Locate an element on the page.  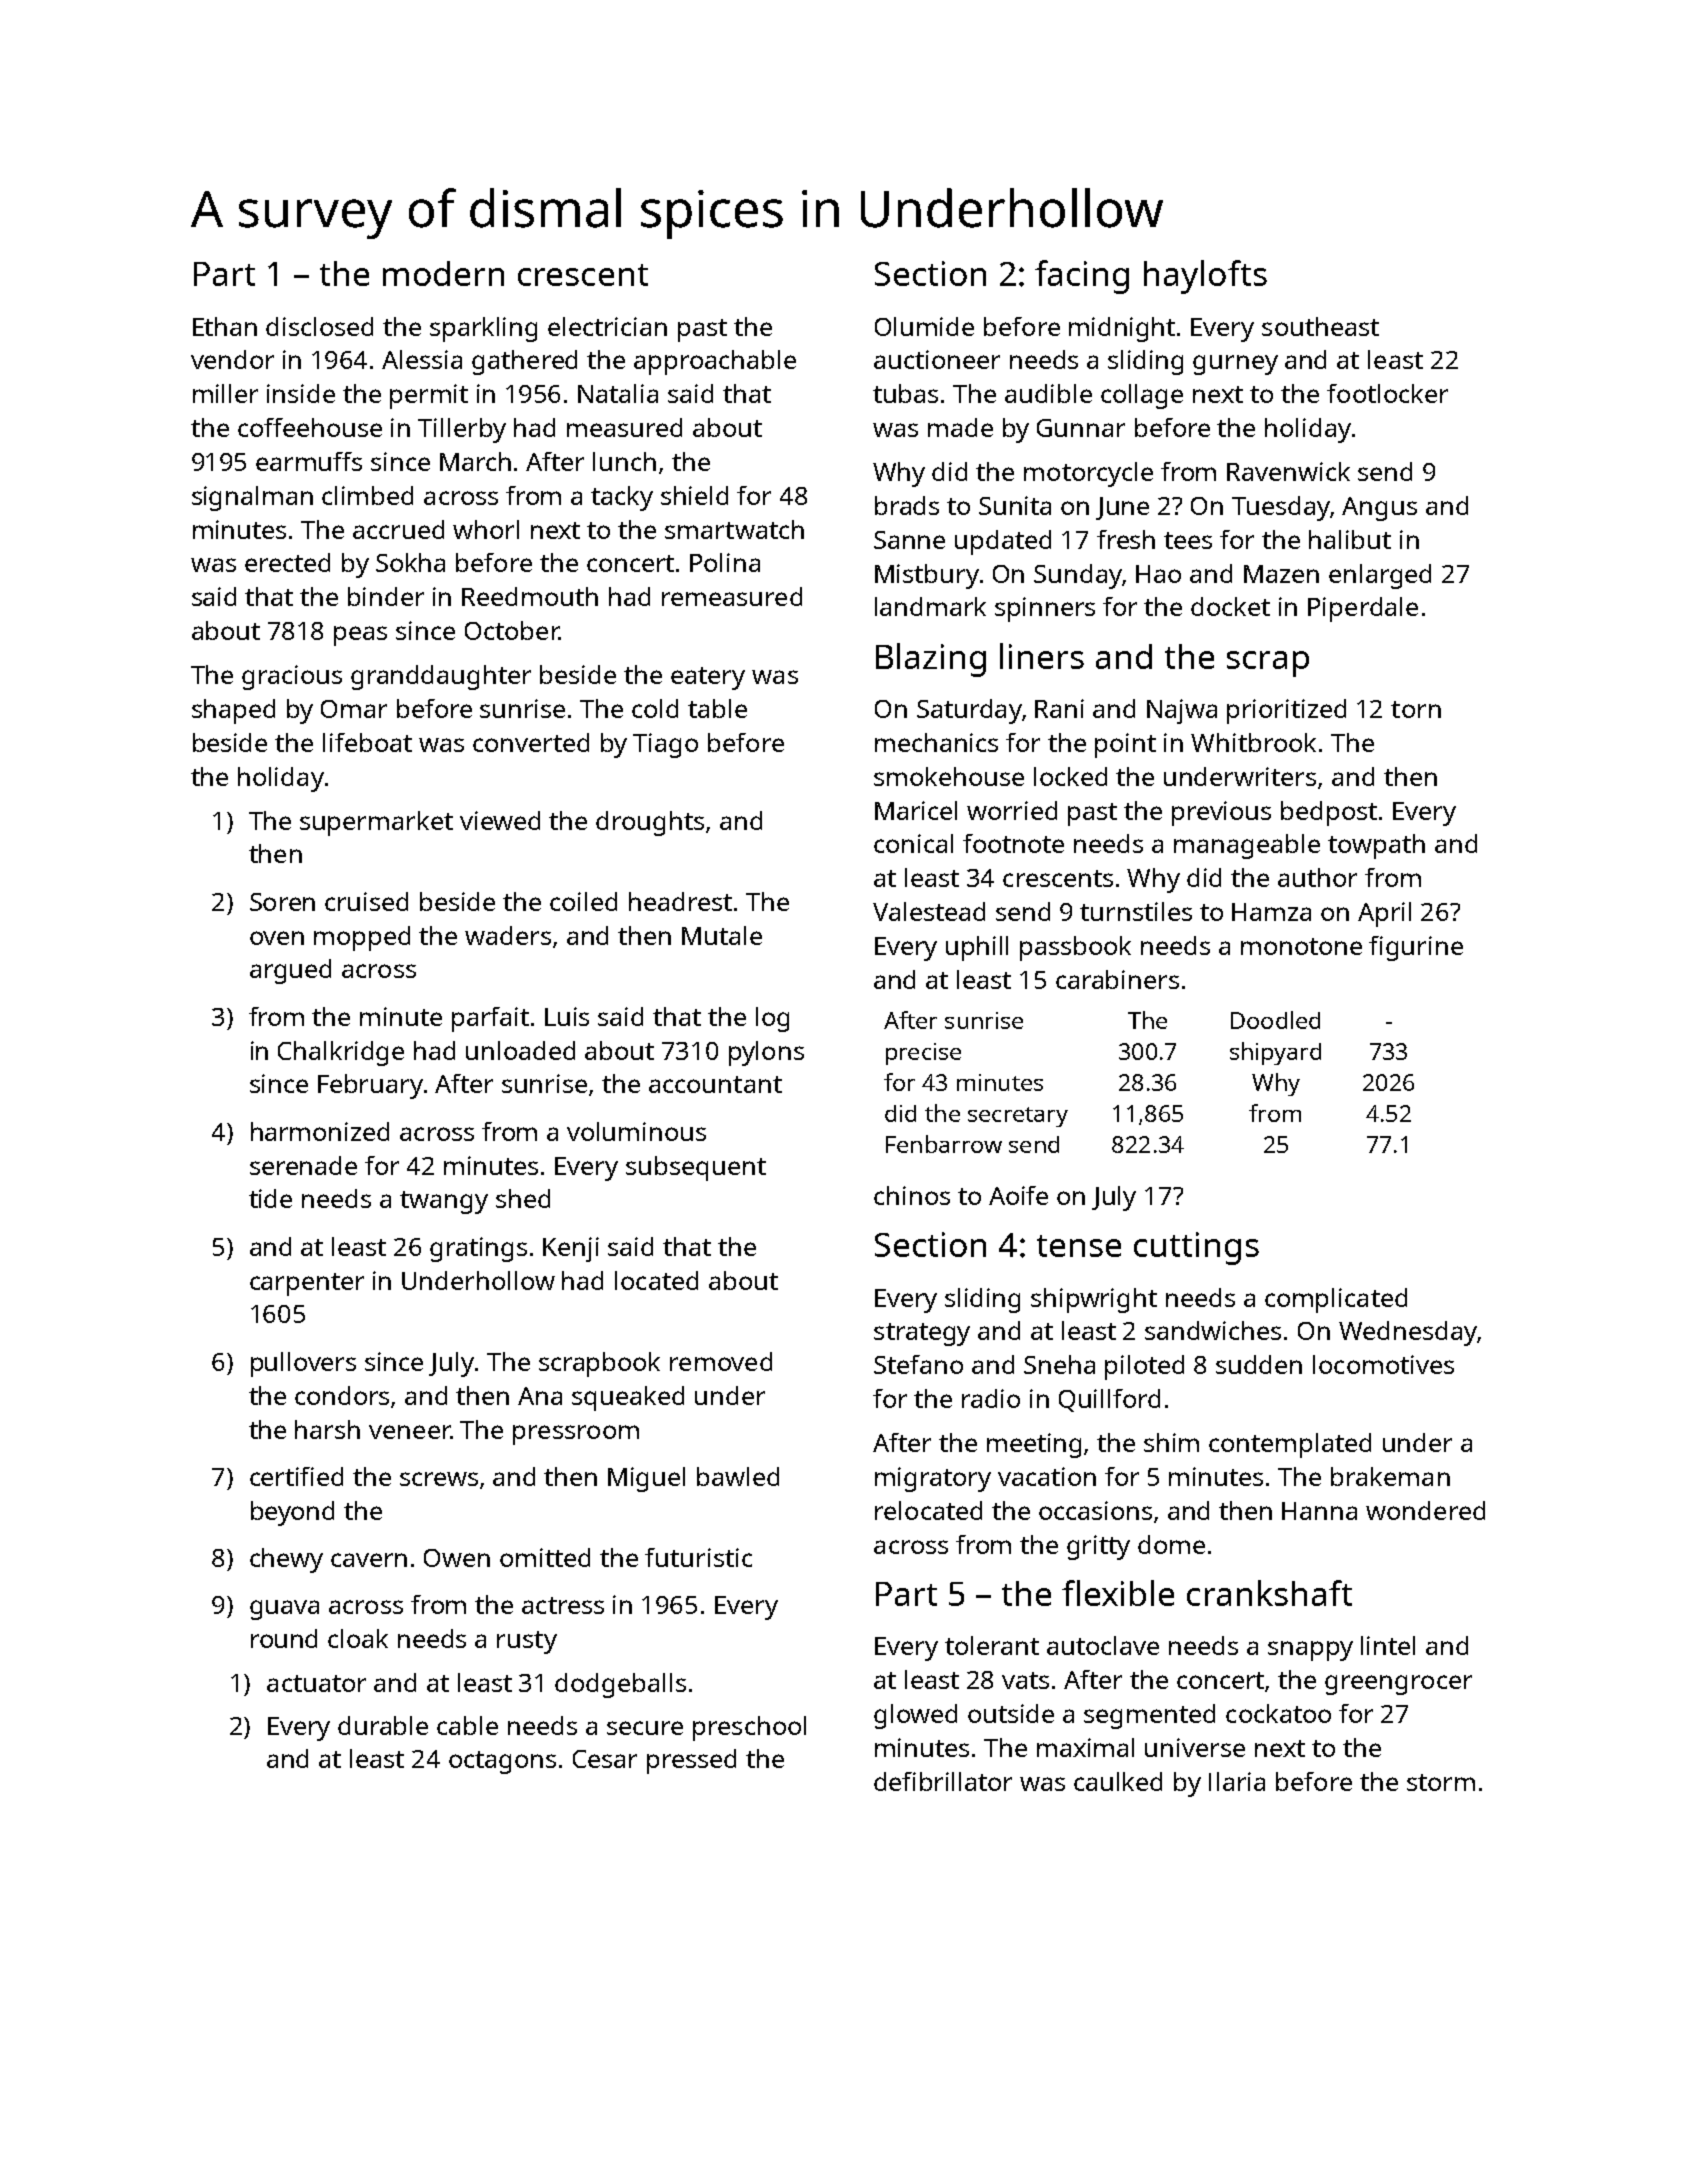
pylons is located at coordinates (766, 1053).
